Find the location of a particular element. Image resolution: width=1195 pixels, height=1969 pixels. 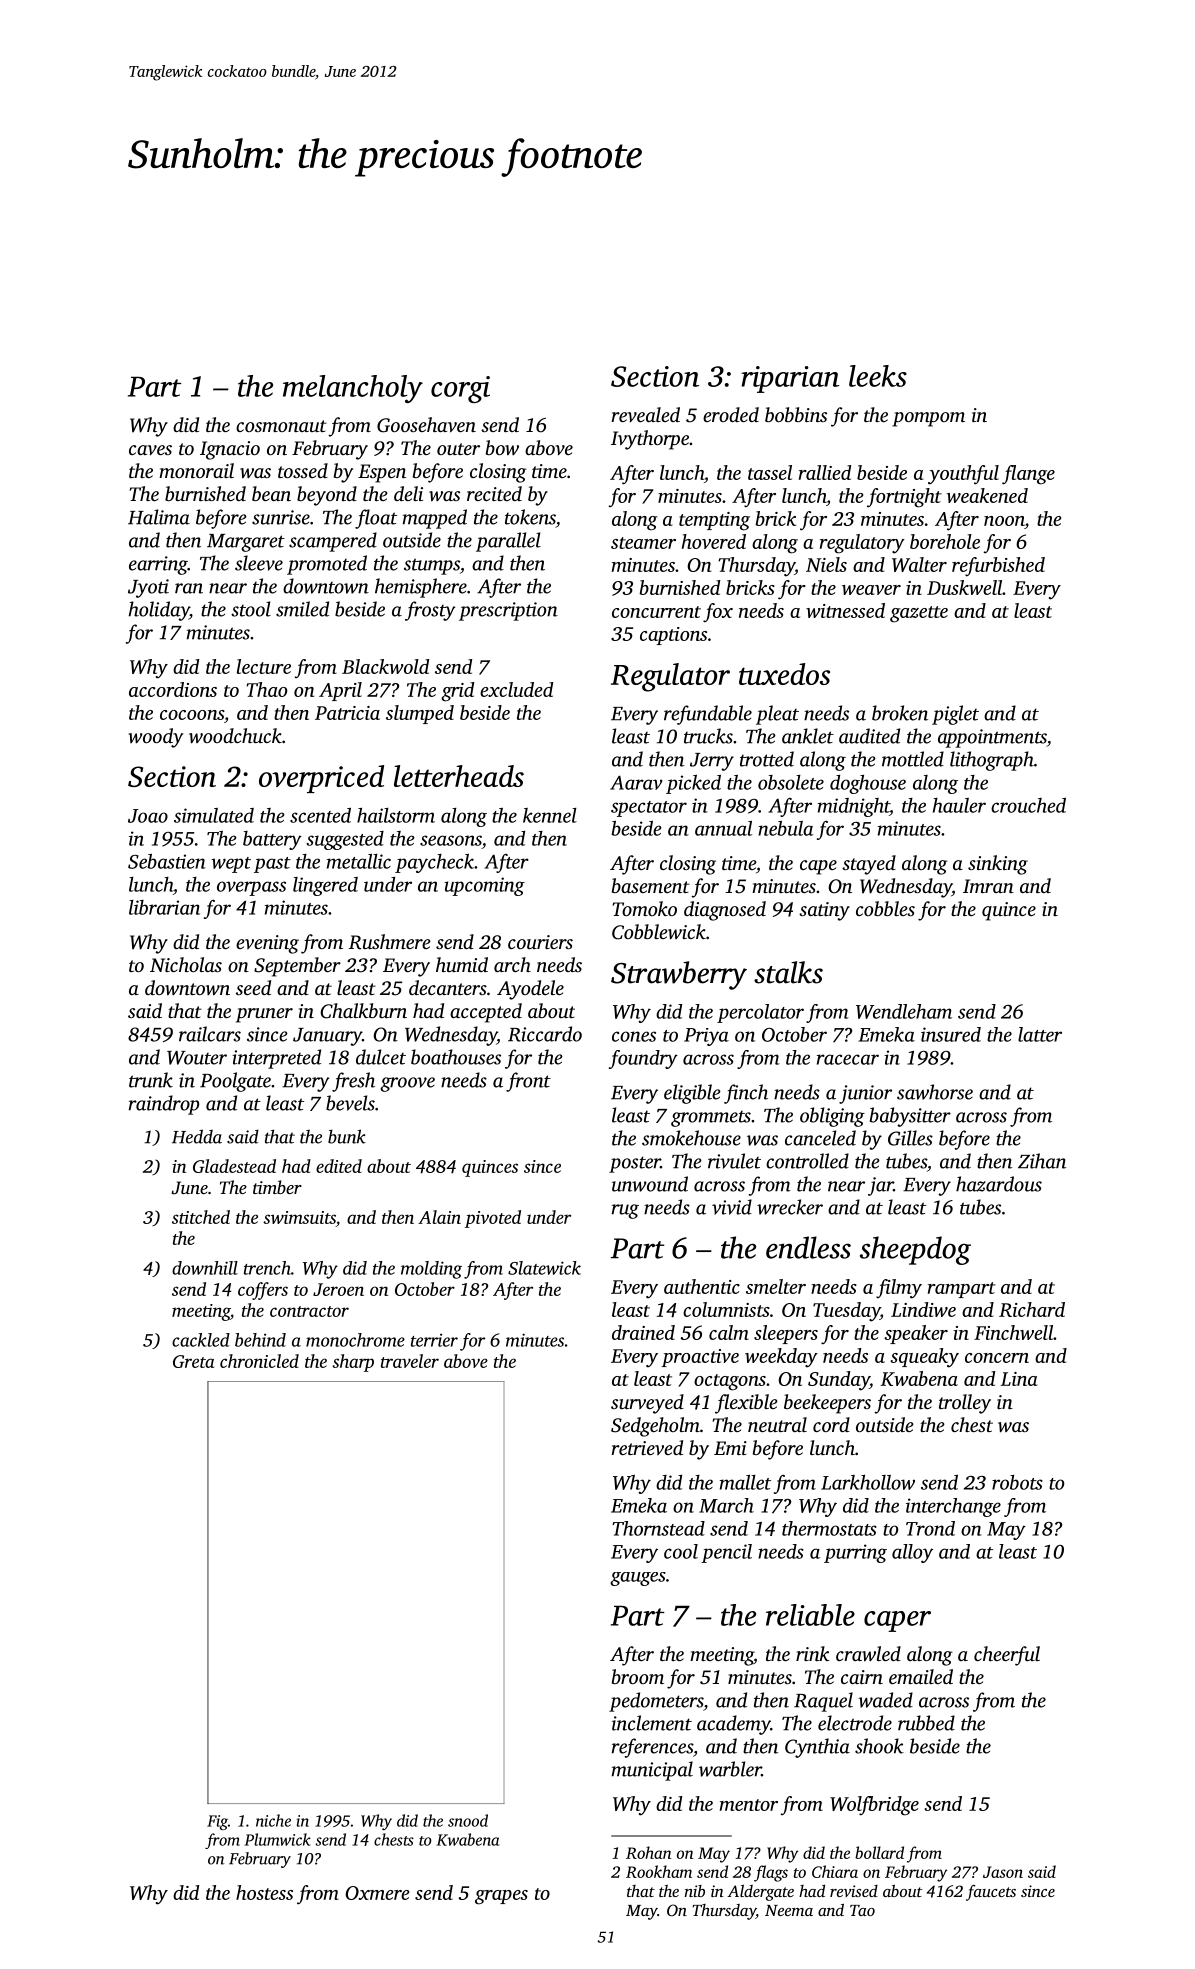

satiny is located at coordinates (824, 911).
